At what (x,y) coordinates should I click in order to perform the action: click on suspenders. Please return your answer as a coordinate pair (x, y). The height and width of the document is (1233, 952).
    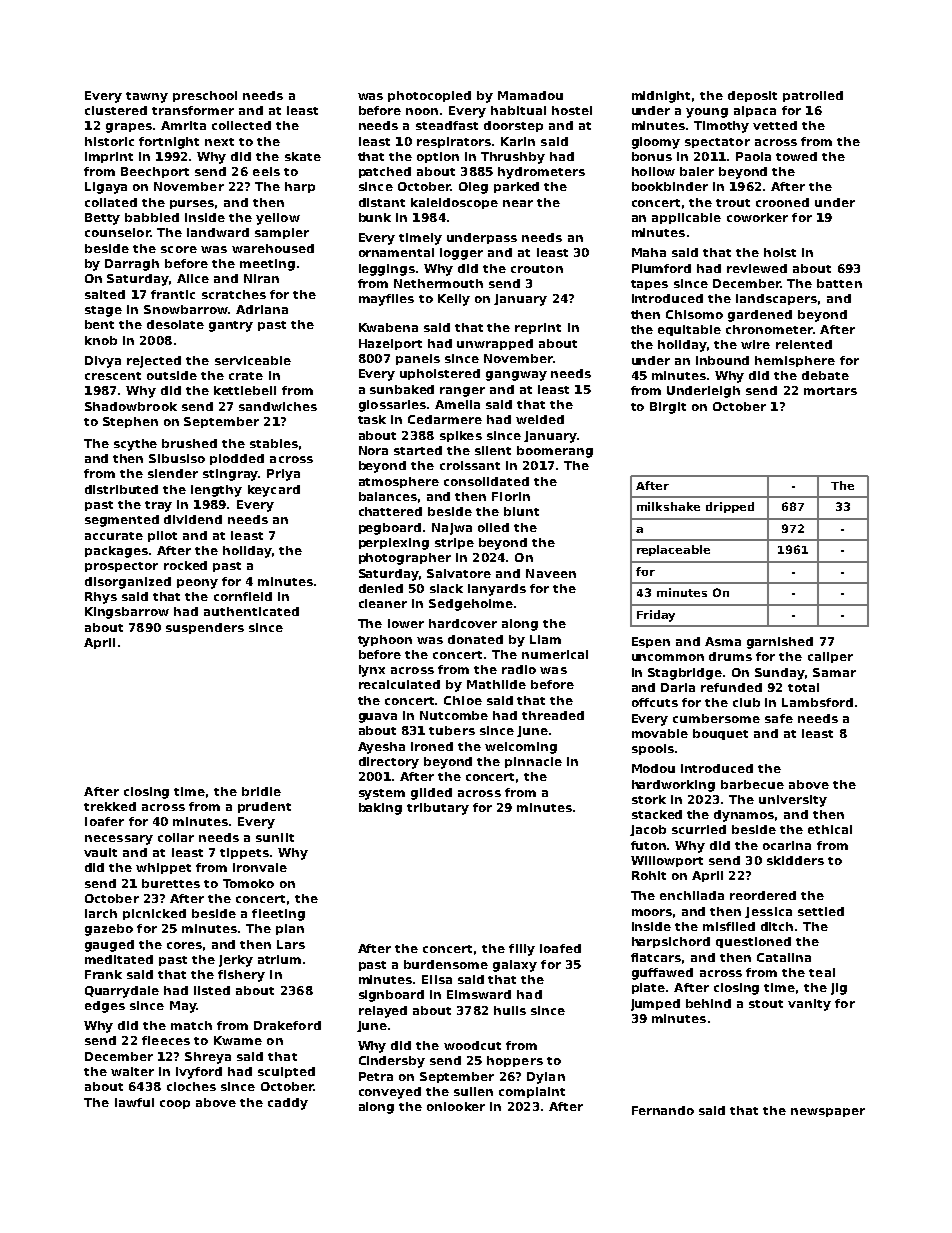
    Looking at the image, I should click on (205, 628).
